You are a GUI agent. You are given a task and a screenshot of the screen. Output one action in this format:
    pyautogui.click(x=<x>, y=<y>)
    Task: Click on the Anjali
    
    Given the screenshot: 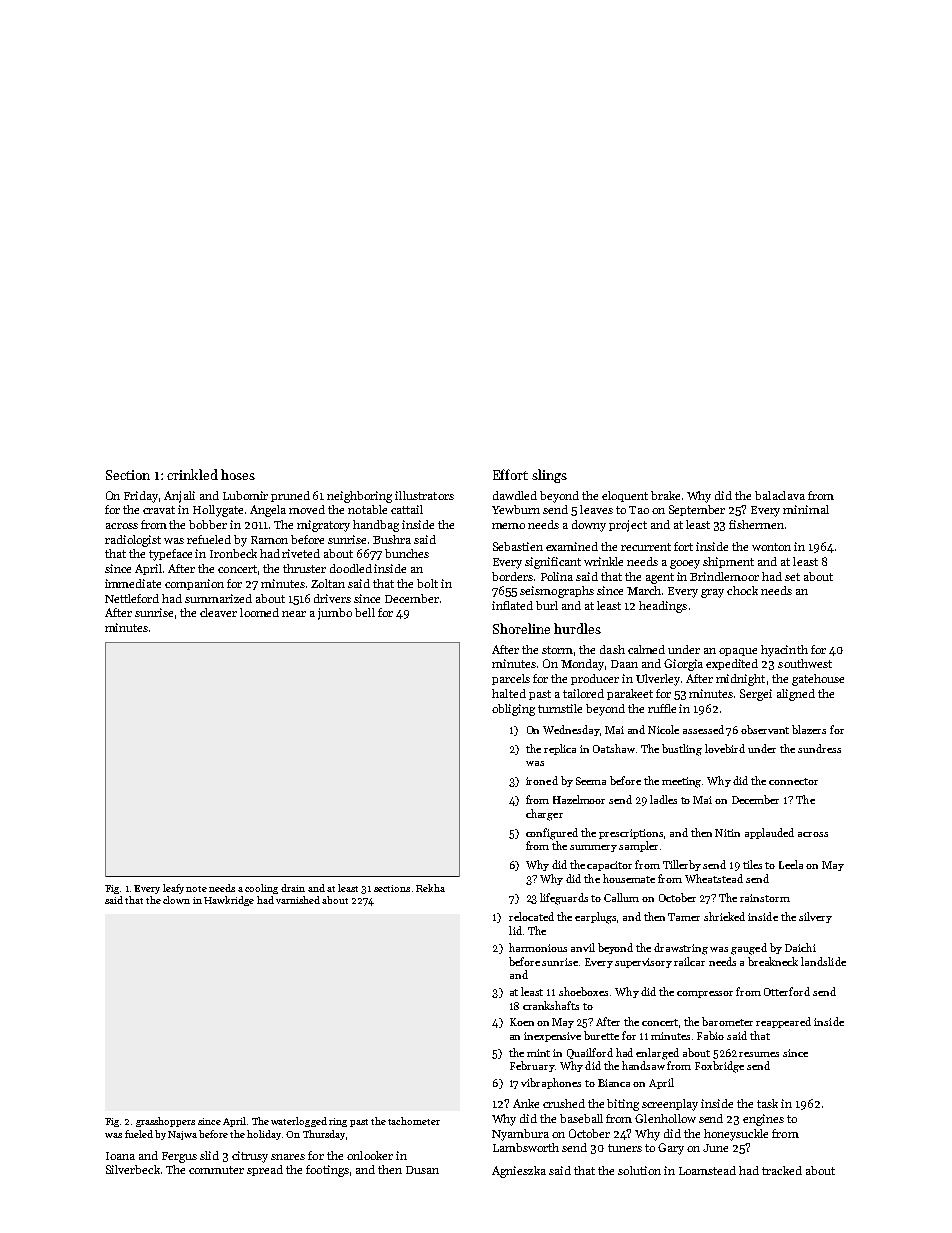 What is the action you would take?
    pyautogui.click(x=179, y=497)
